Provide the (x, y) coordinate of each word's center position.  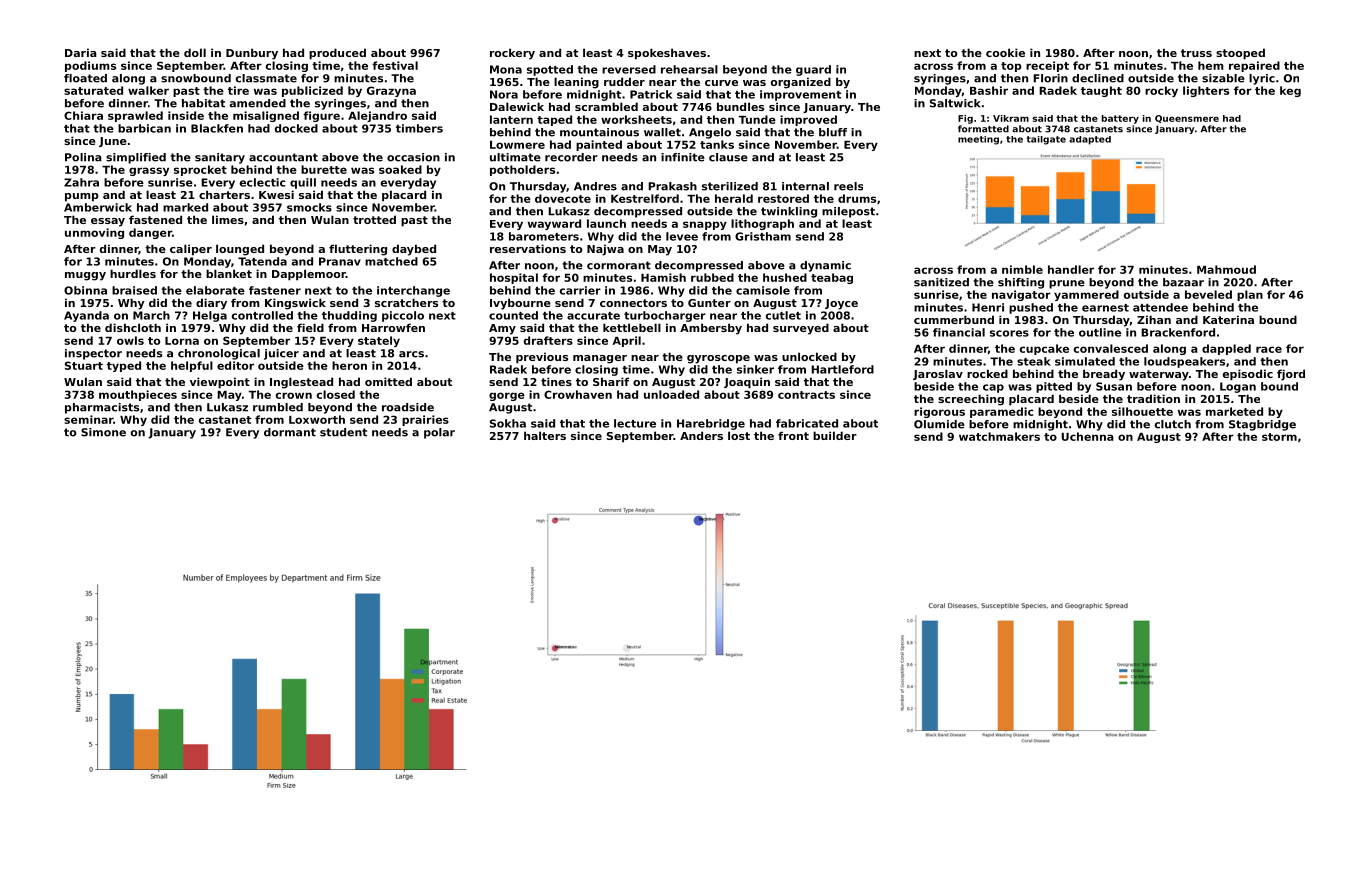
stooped (1240, 54)
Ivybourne (520, 304)
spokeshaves (667, 54)
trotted (374, 219)
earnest (1105, 308)
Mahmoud (1226, 269)
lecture (635, 423)
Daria (81, 52)
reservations (528, 248)
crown (294, 395)
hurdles (133, 273)
